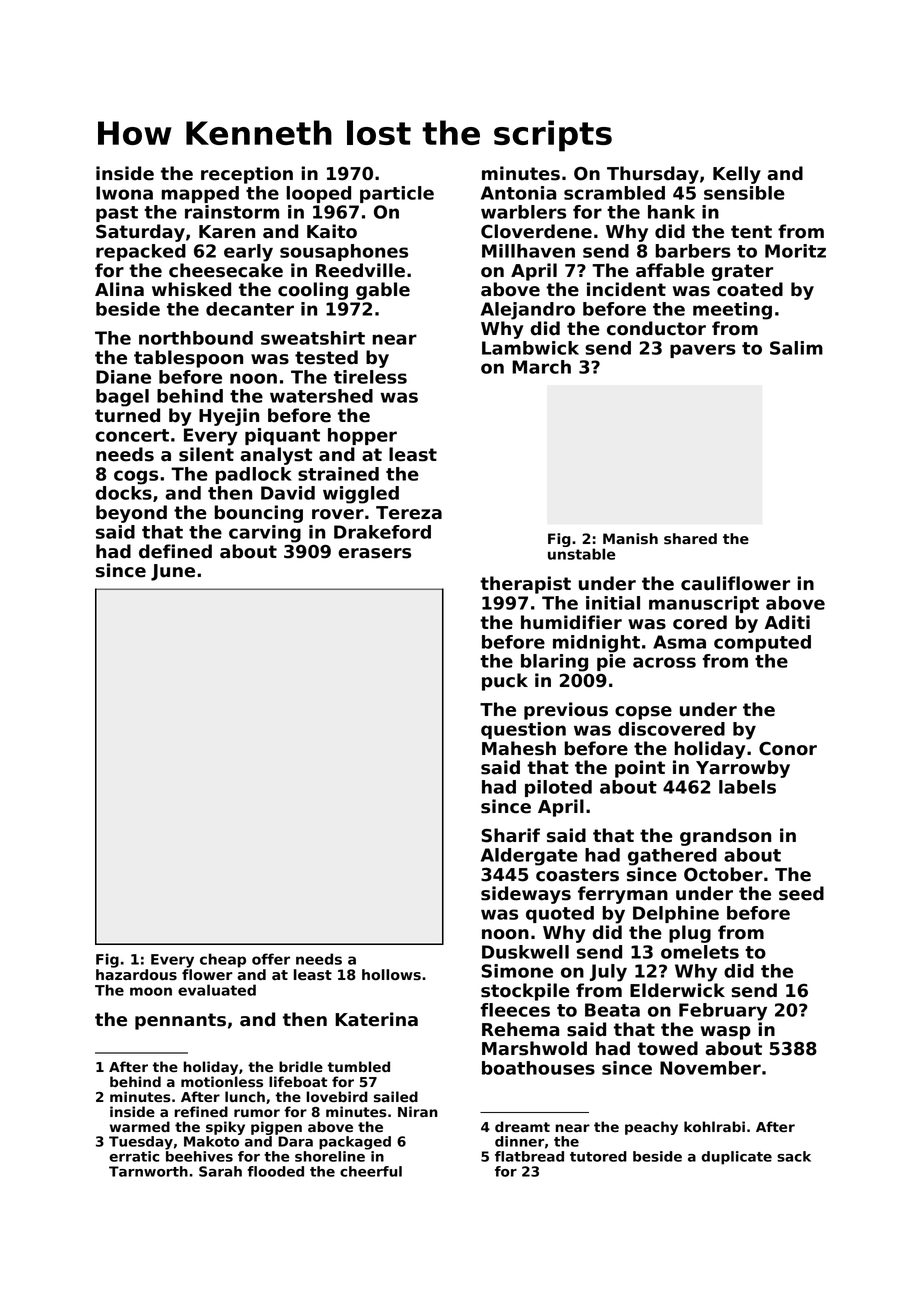 This screenshot has width=924, height=1314. I want to click on analyst, so click(276, 456).
